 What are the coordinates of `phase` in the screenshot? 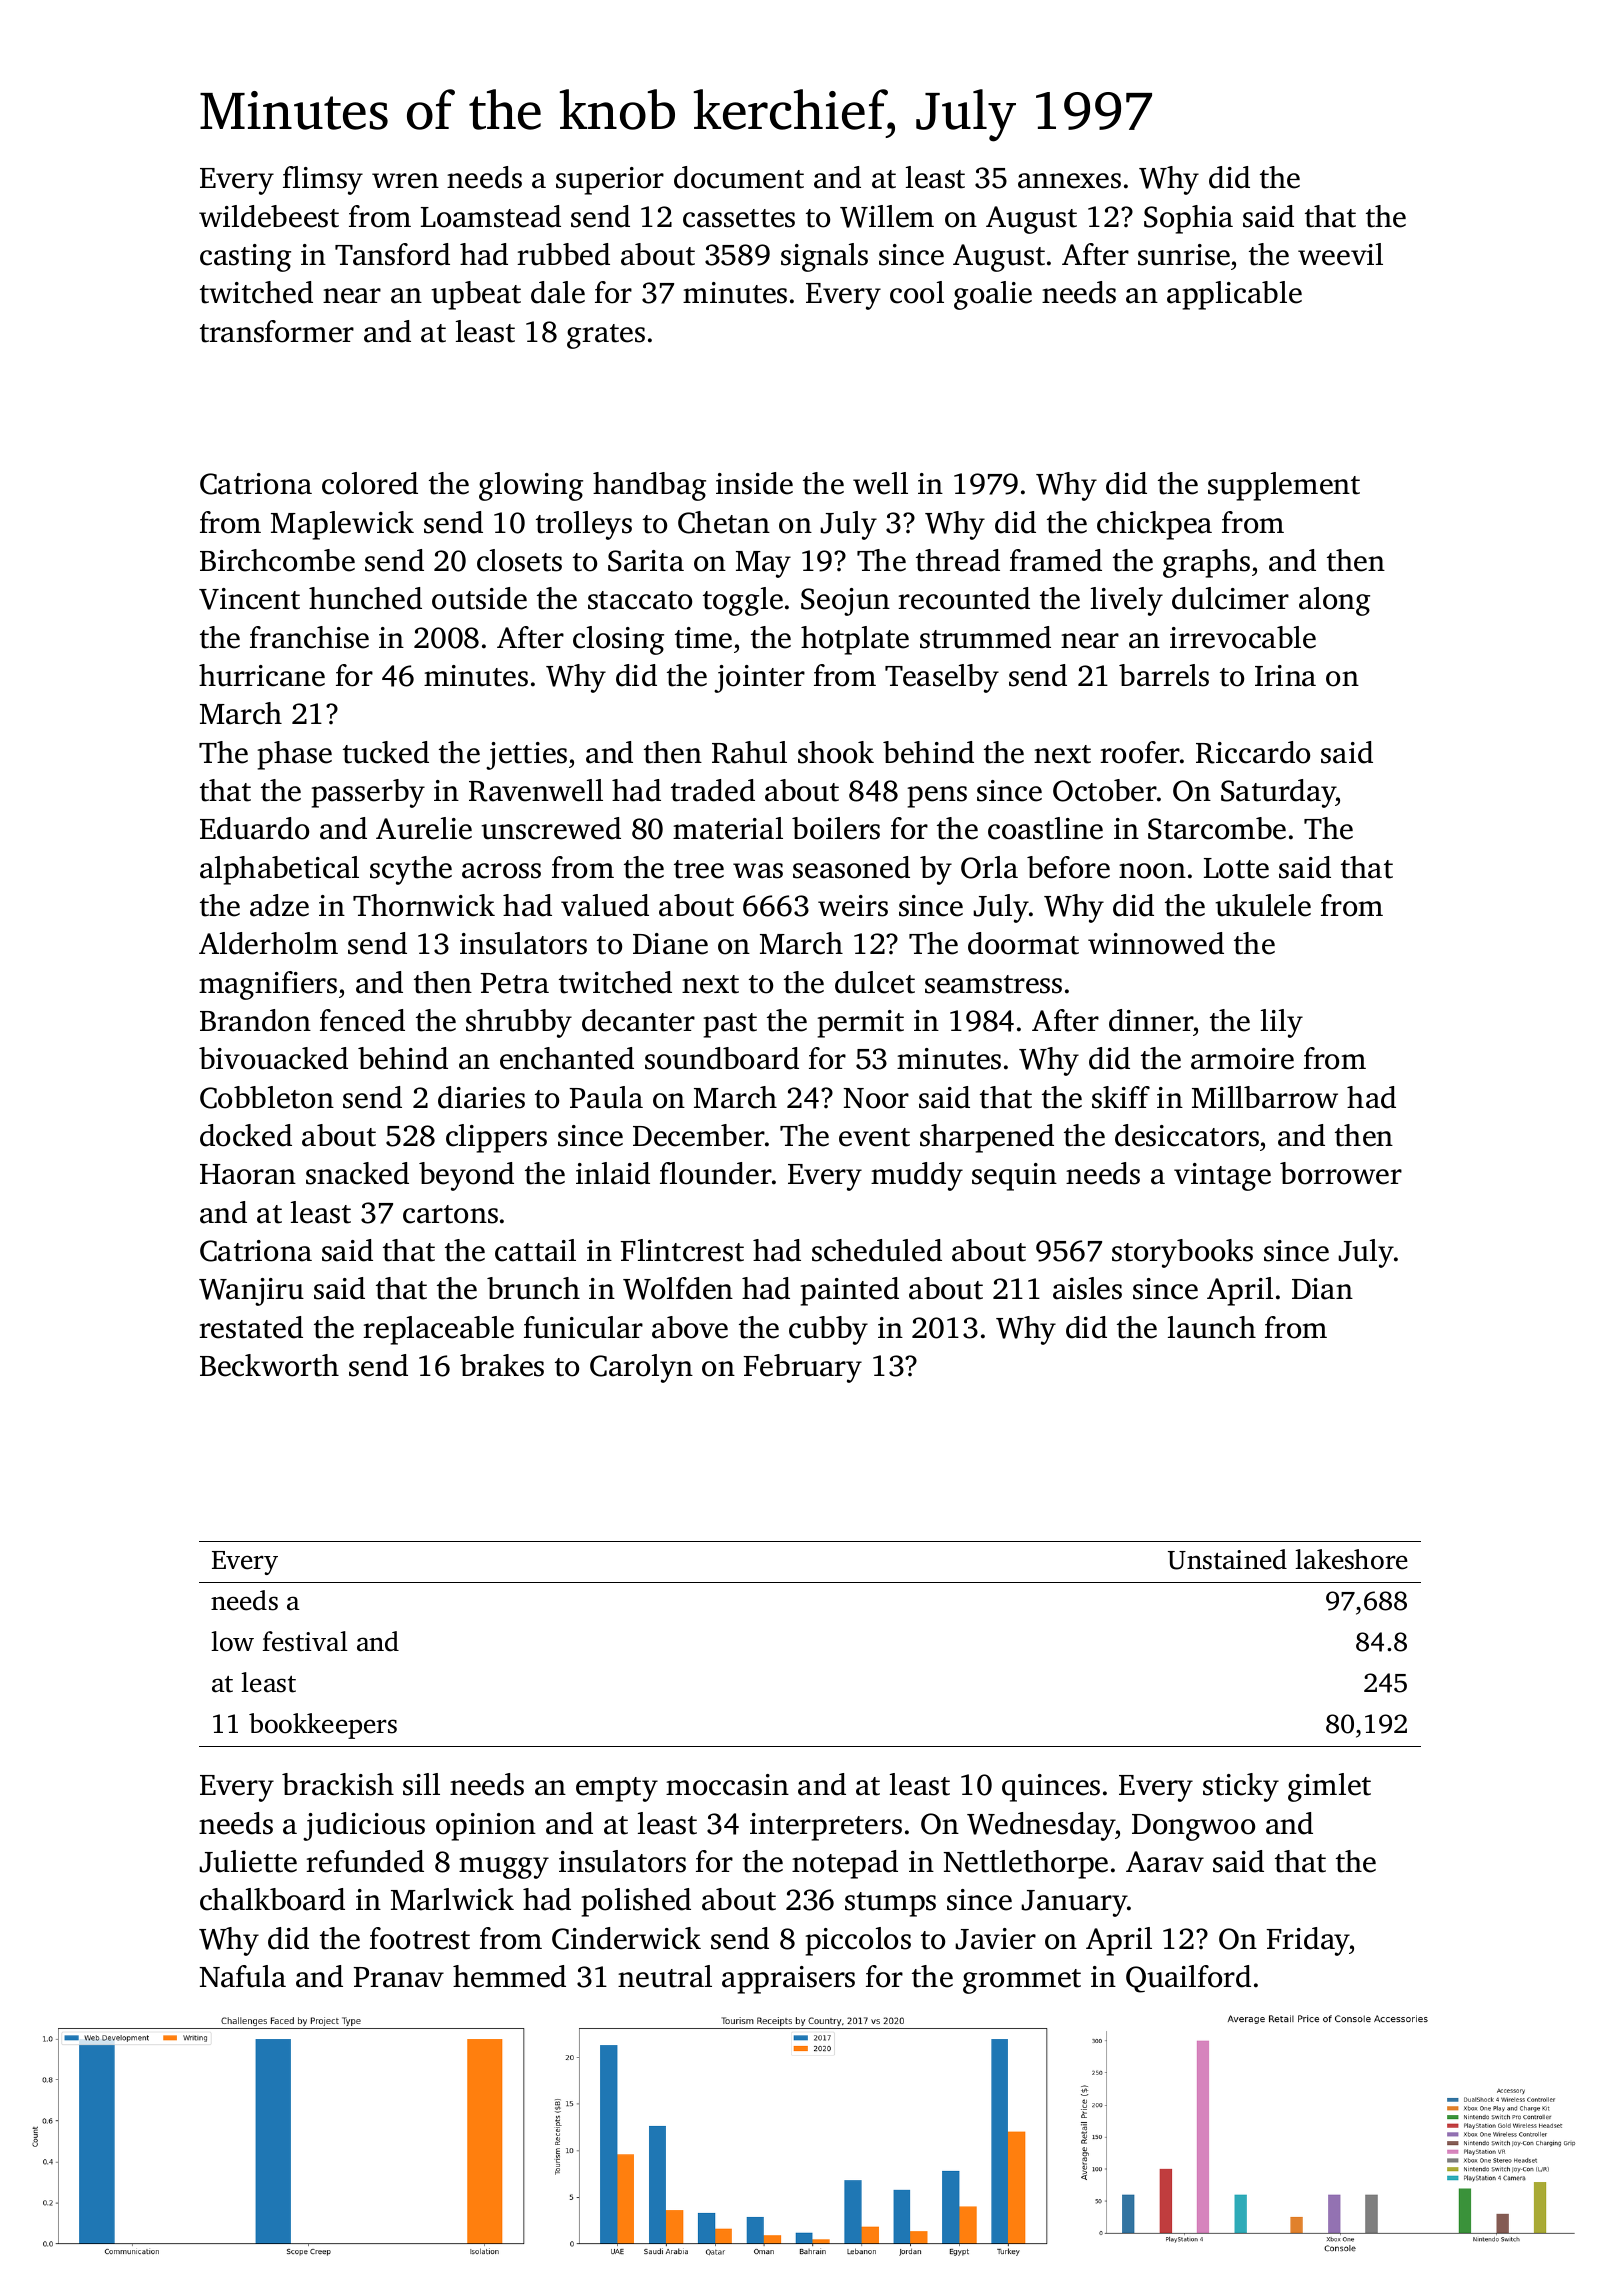 It's located at (294, 755).
